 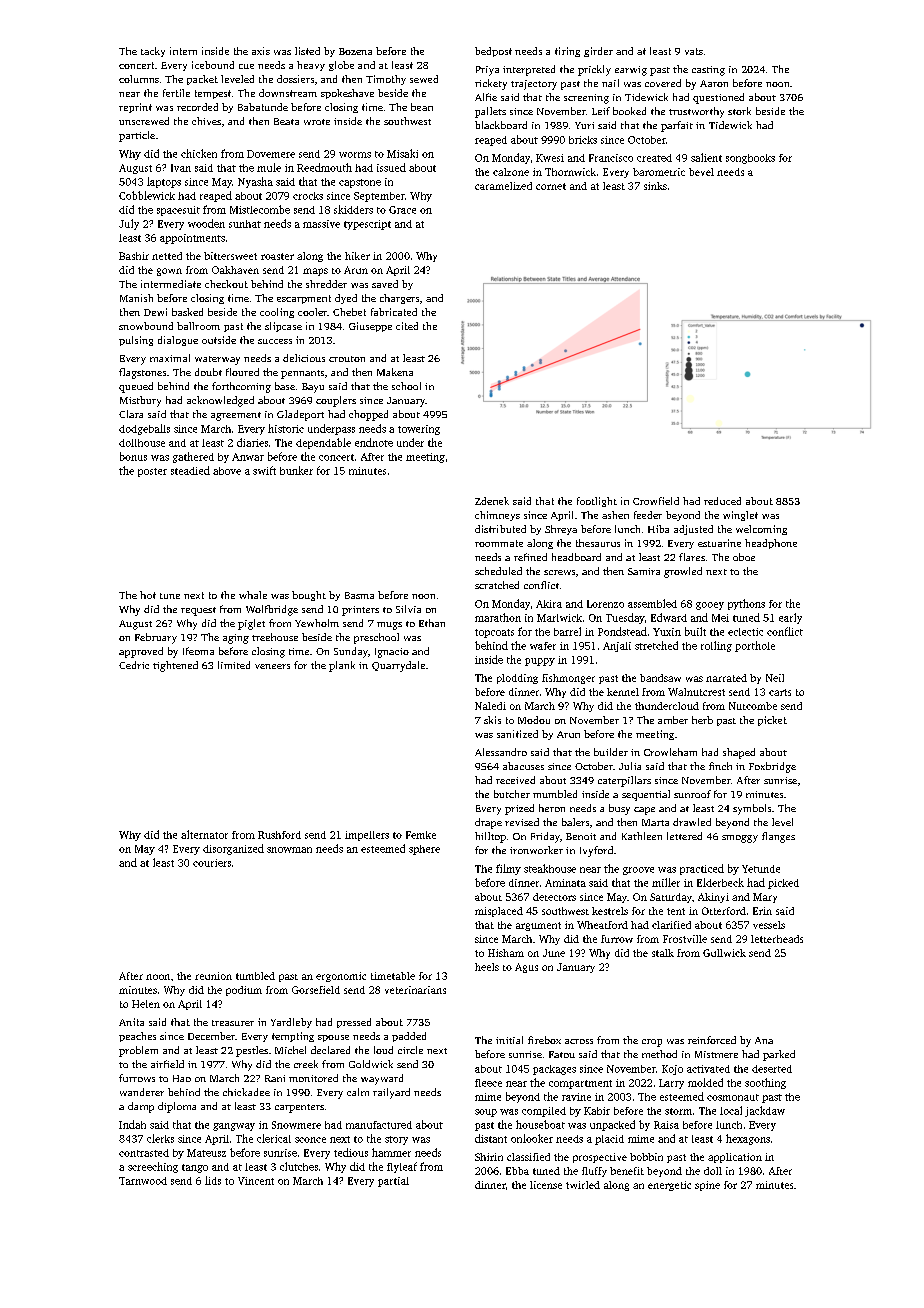 I want to click on tacky, so click(x=153, y=52).
